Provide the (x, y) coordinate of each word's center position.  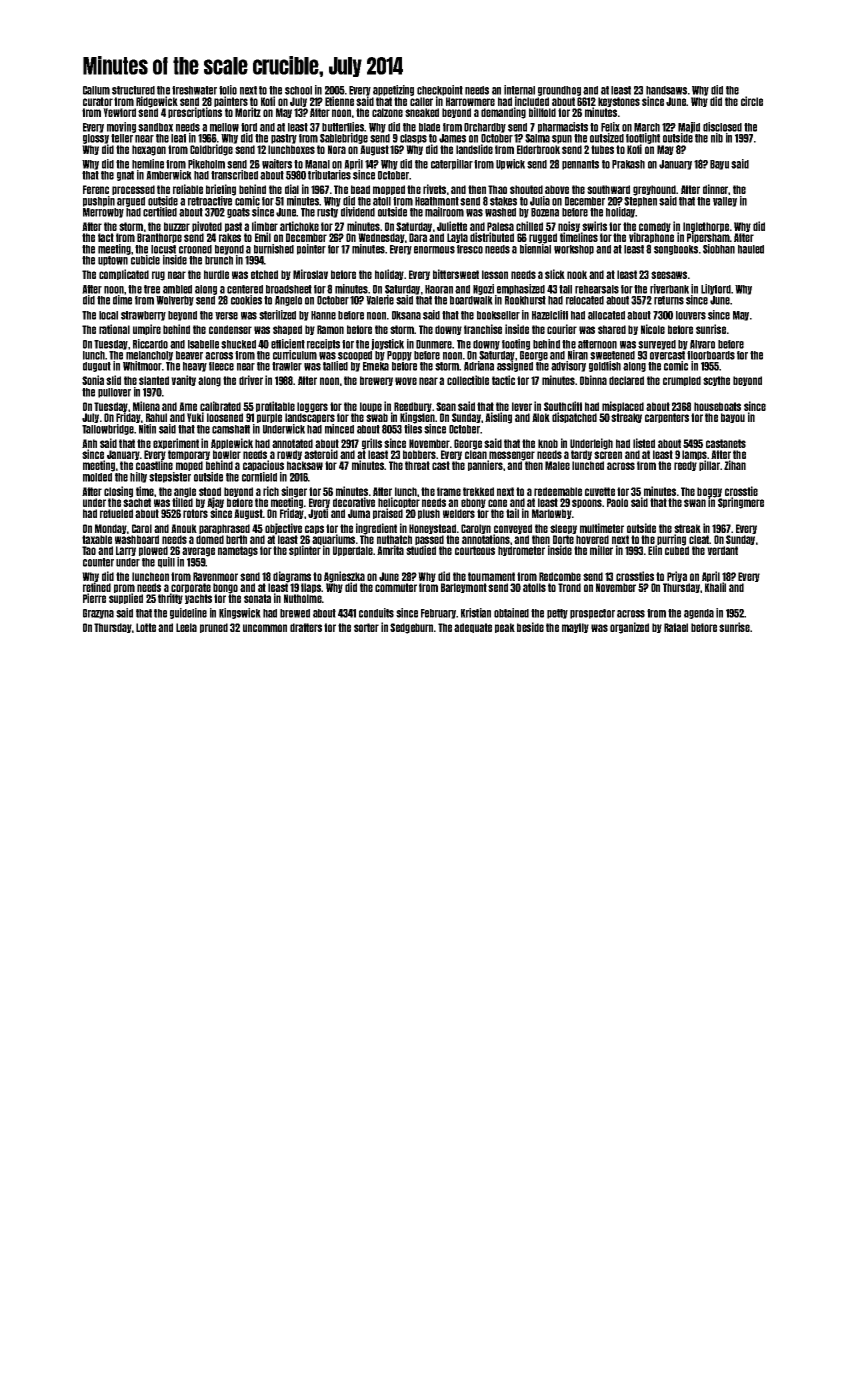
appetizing (393, 90)
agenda (699, 614)
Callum (96, 90)
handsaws (666, 90)
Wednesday (381, 238)
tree (152, 289)
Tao (89, 550)
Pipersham (708, 238)
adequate (473, 628)
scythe (716, 381)
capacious (263, 465)
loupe (371, 407)
